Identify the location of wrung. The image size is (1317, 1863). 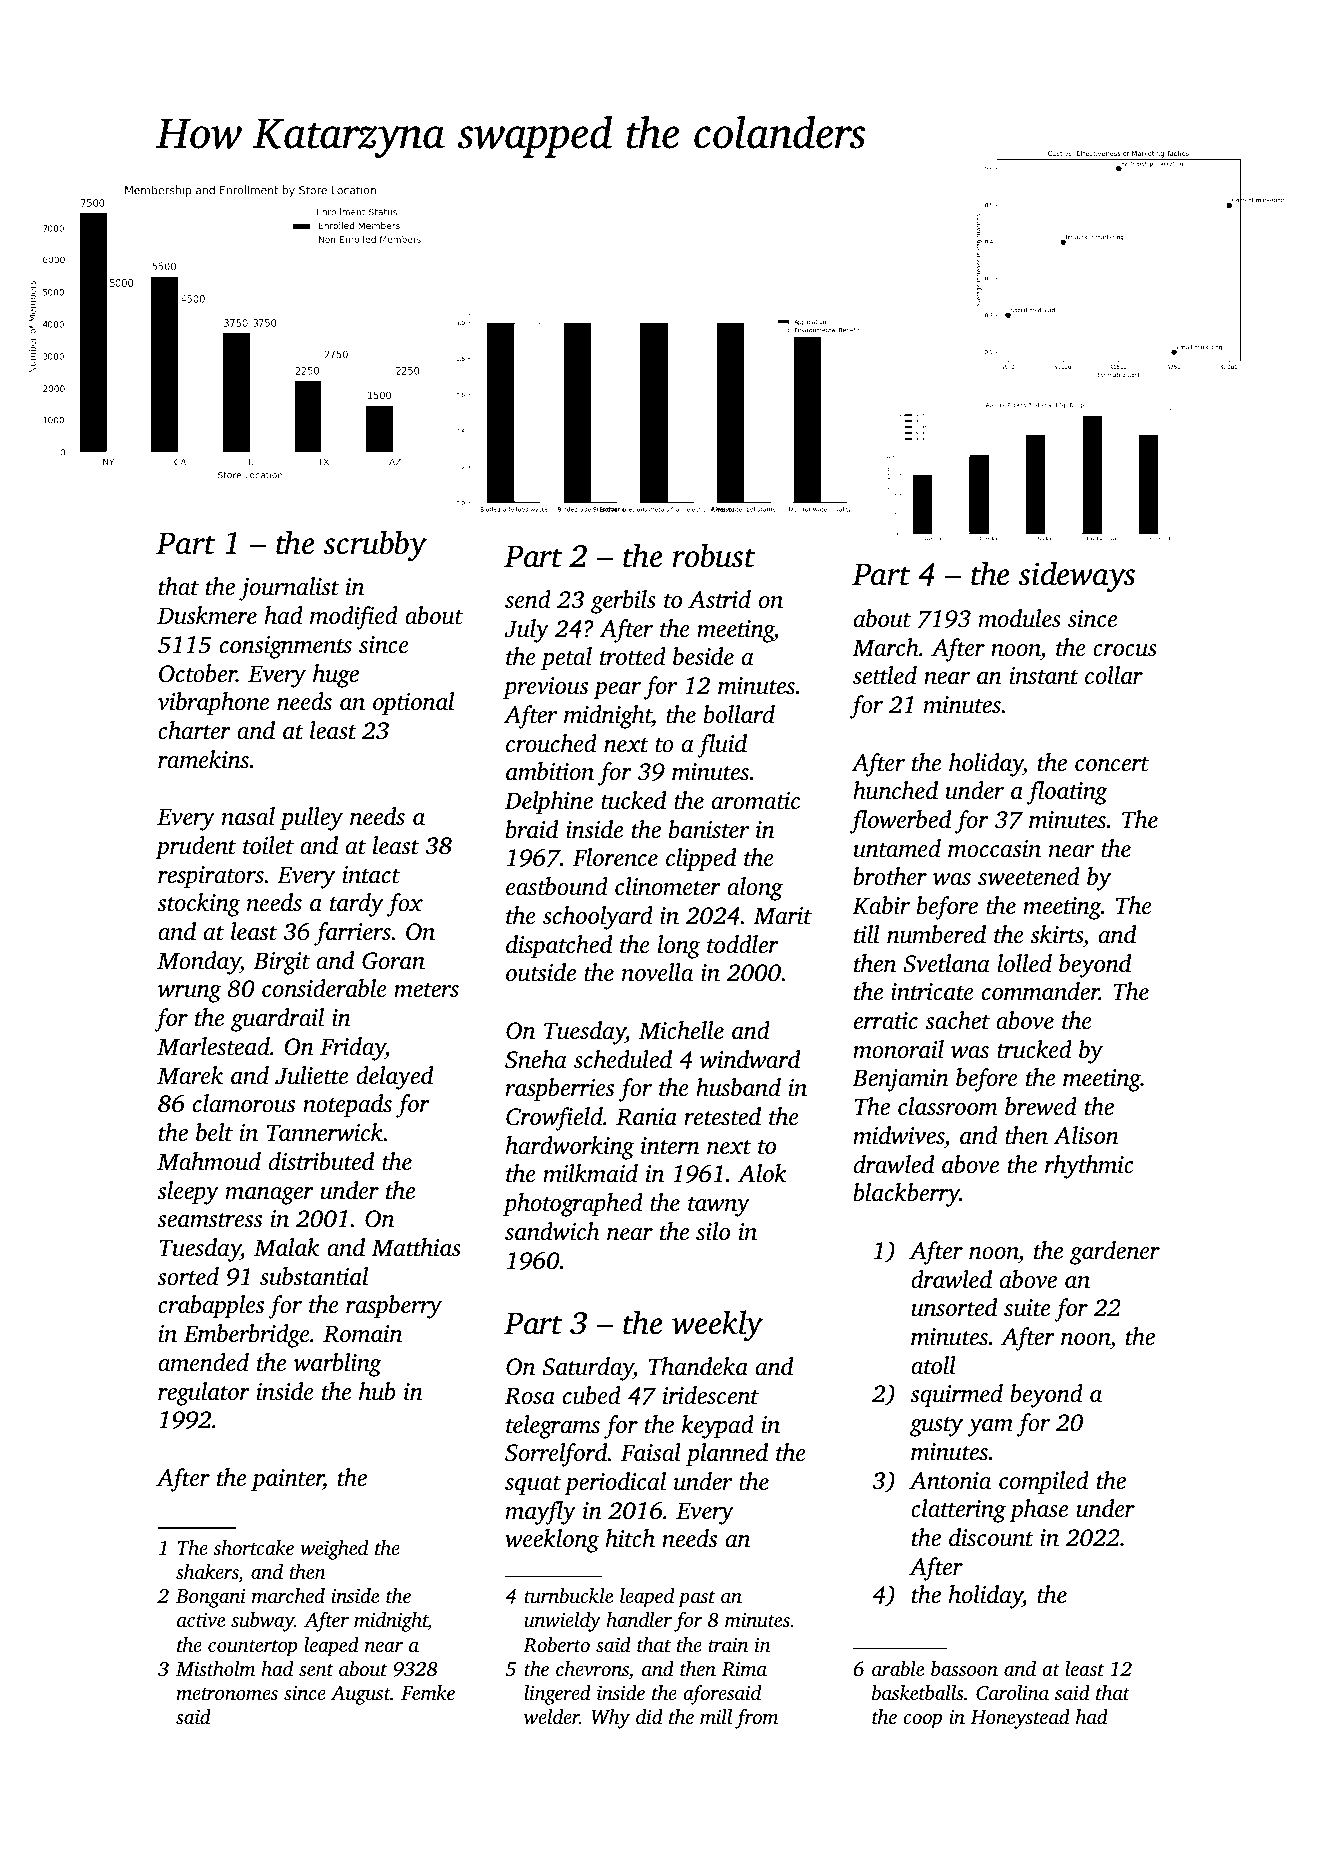
(189, 994).
